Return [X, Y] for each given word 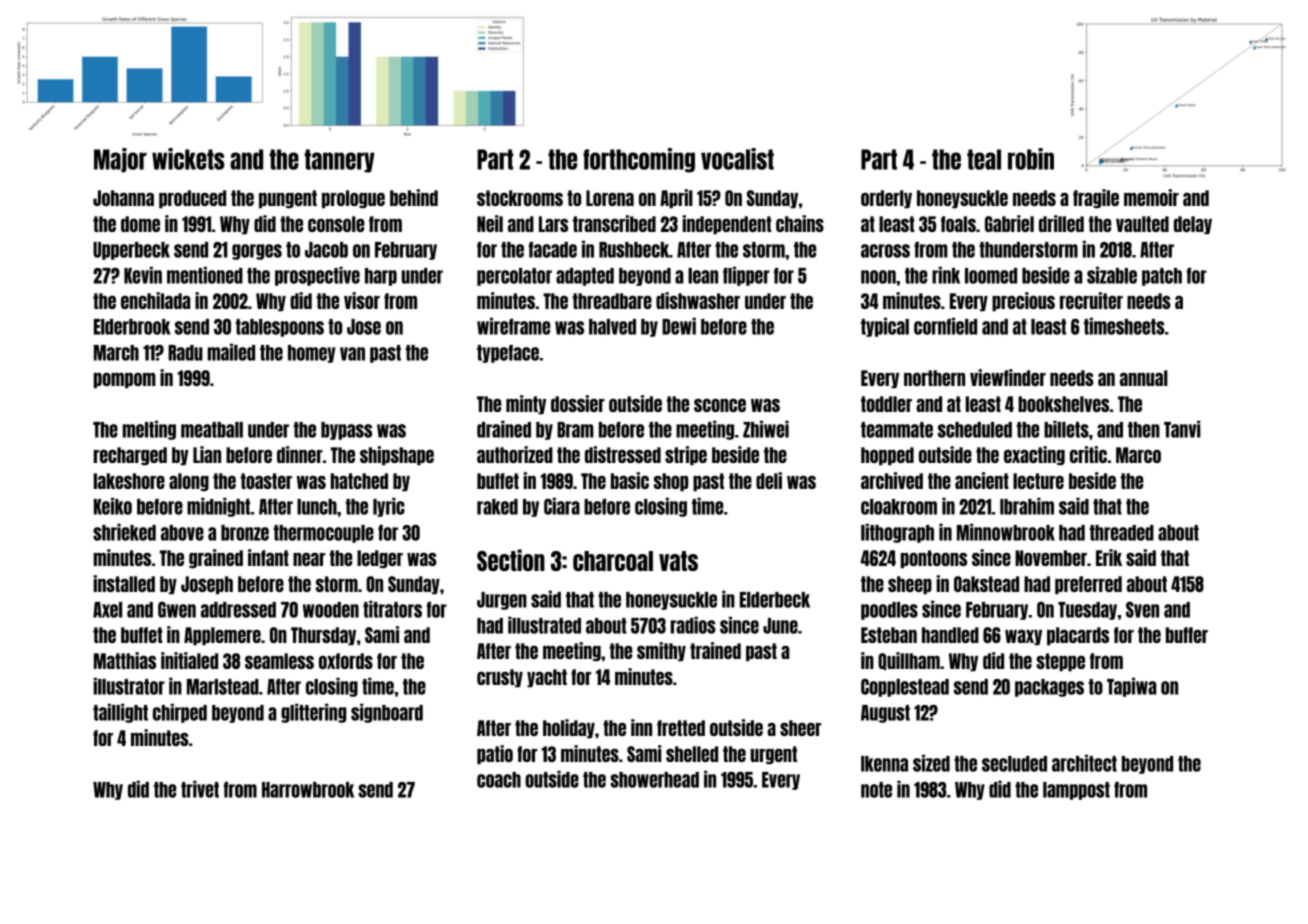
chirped [180, 713]
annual [1144, 378]
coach [499, 780]
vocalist [737, 159]
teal [984, 159]
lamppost [1076, 791]
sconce [720, 405]
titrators [392, 609]
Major [120, 160]
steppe [1060, 662]
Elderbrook [132, 327]
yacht [547, 678]
